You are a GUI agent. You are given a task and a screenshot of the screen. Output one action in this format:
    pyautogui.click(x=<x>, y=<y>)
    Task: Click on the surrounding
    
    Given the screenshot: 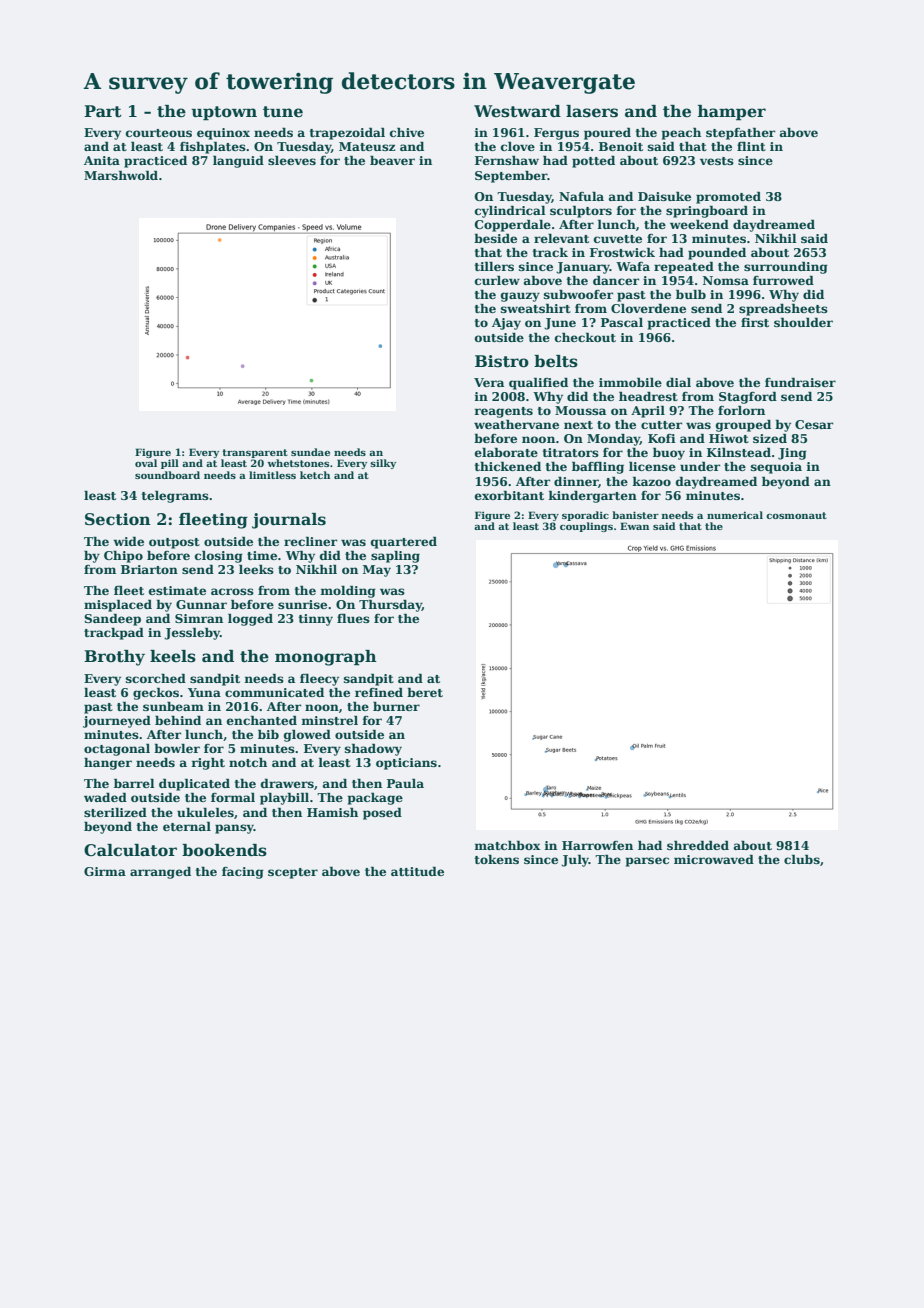 What is the action you would take?
    pyautogui.click(x=786, y=267)
